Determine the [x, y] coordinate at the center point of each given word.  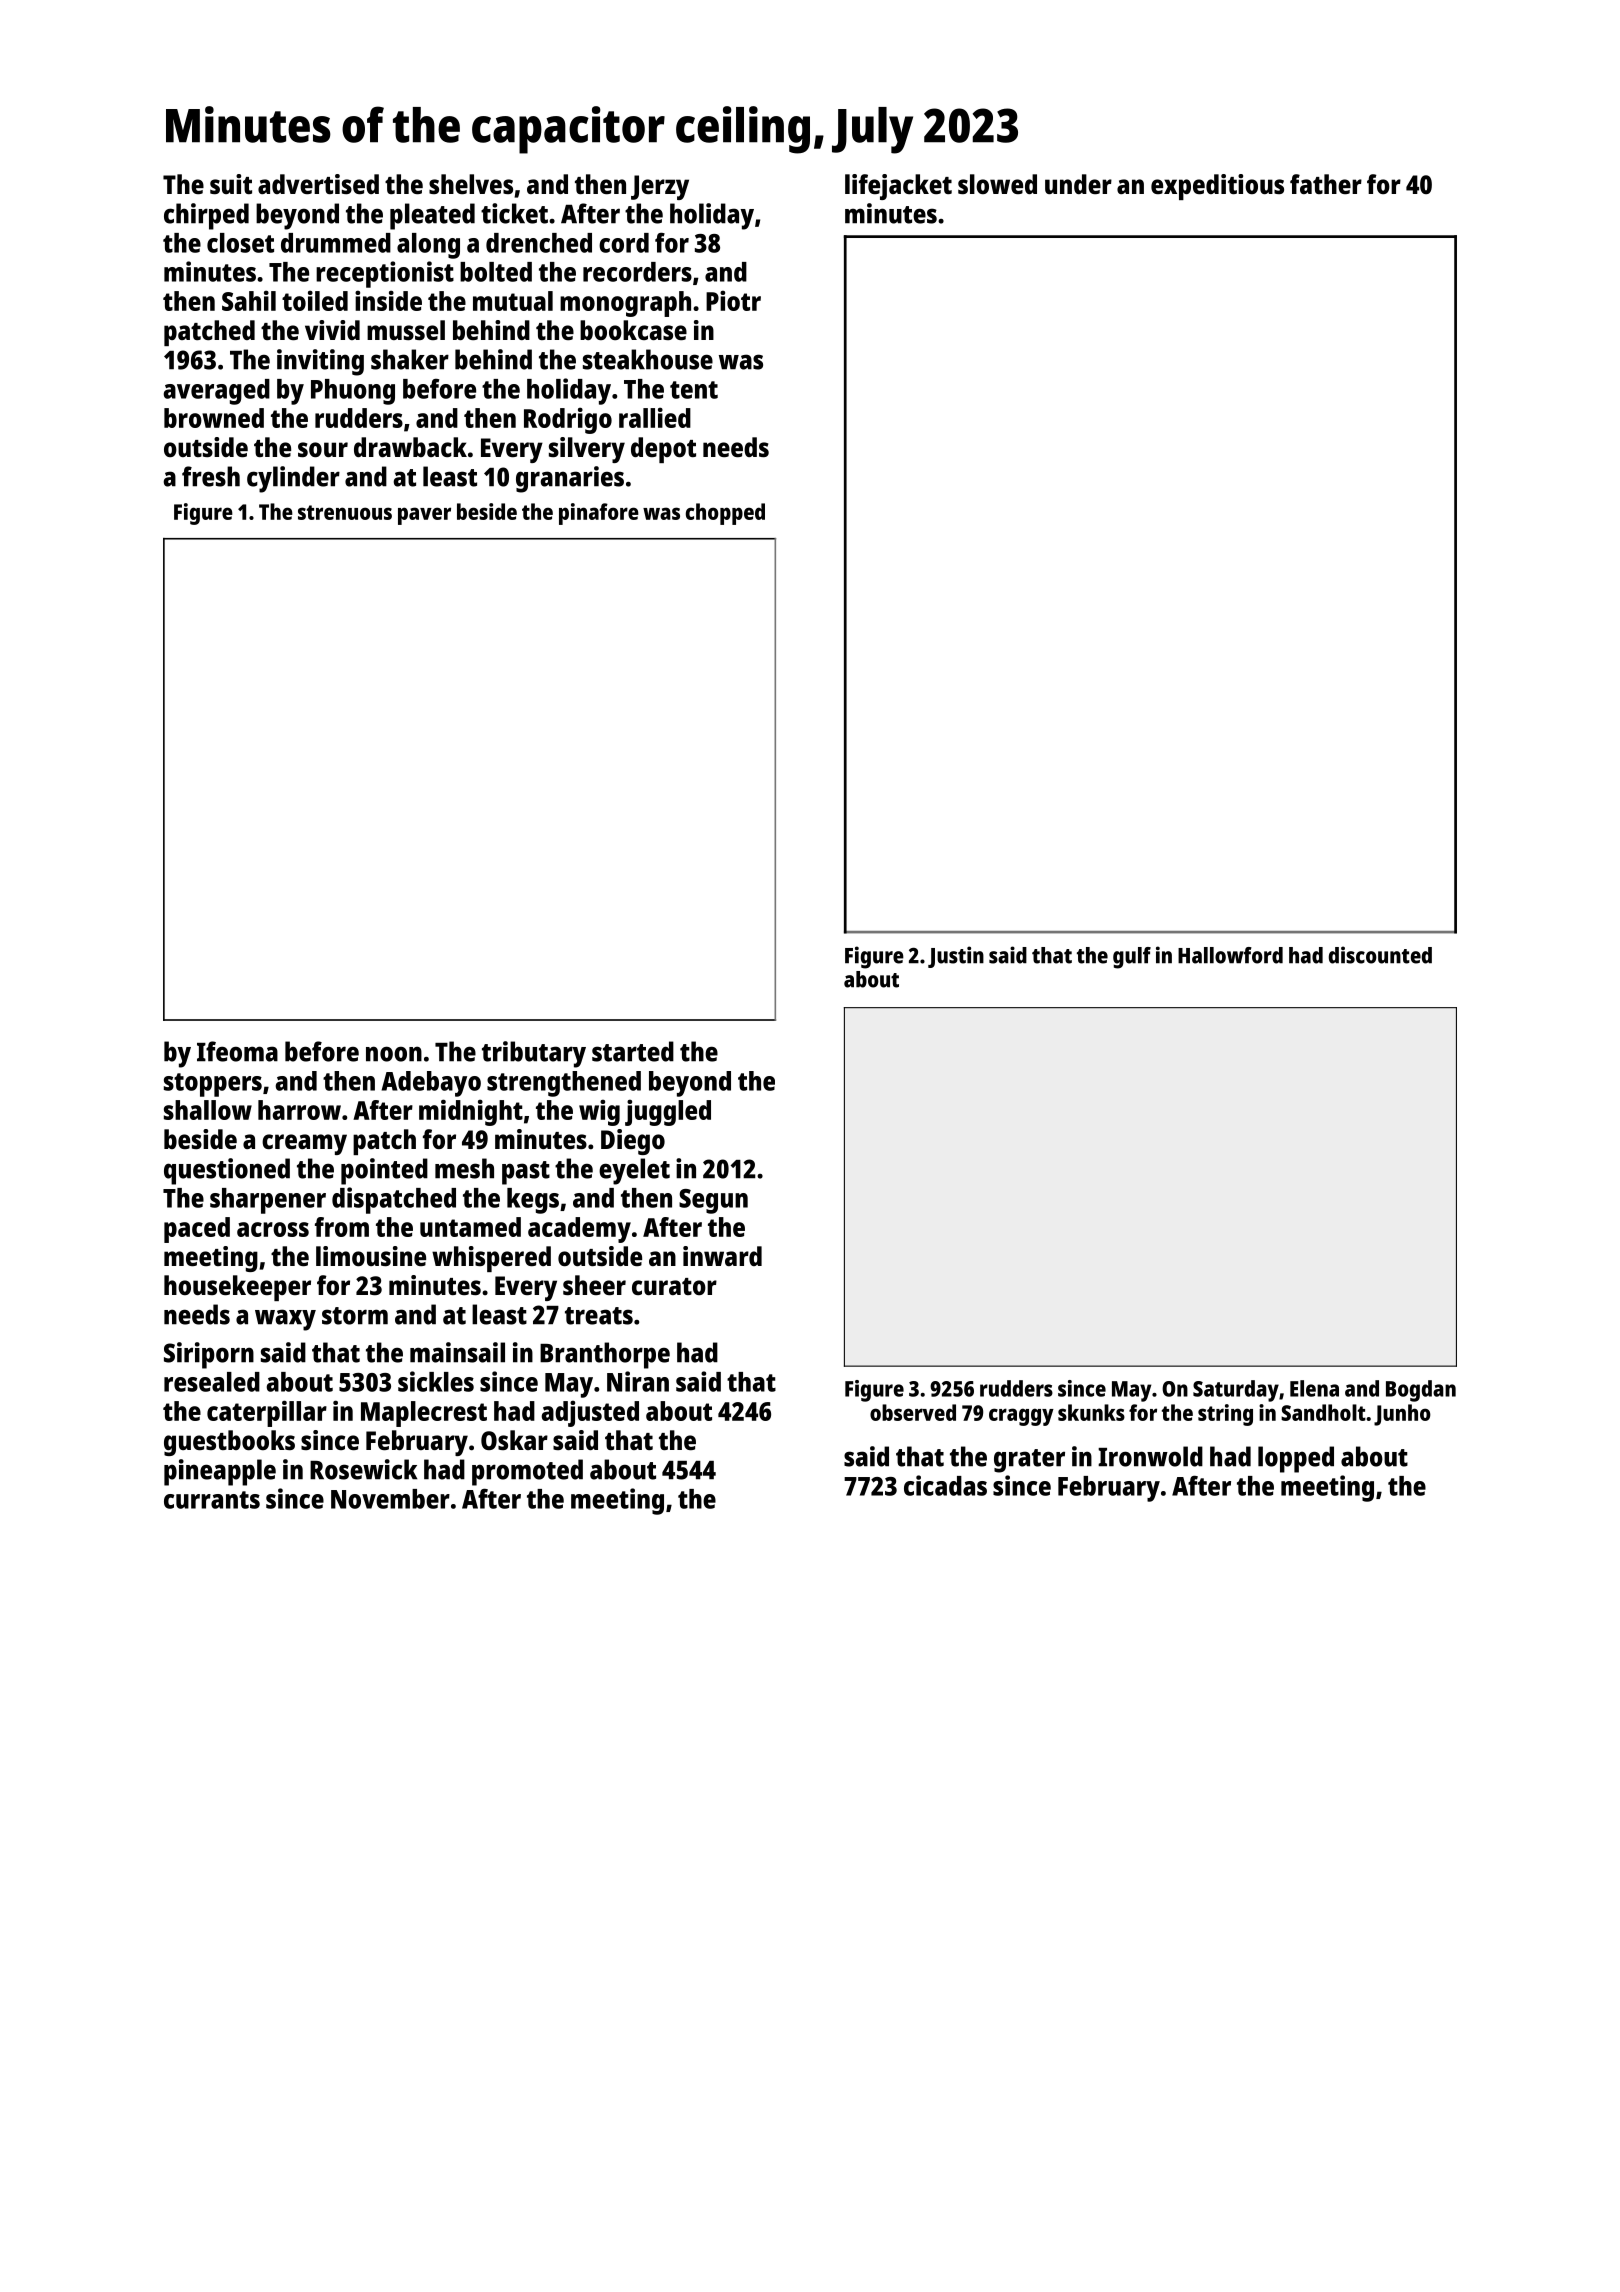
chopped [725, 514]
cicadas [945, 1485]
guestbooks [229, 1443]
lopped [1296, 1459]
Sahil [249, 300]
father [1326, 184]
